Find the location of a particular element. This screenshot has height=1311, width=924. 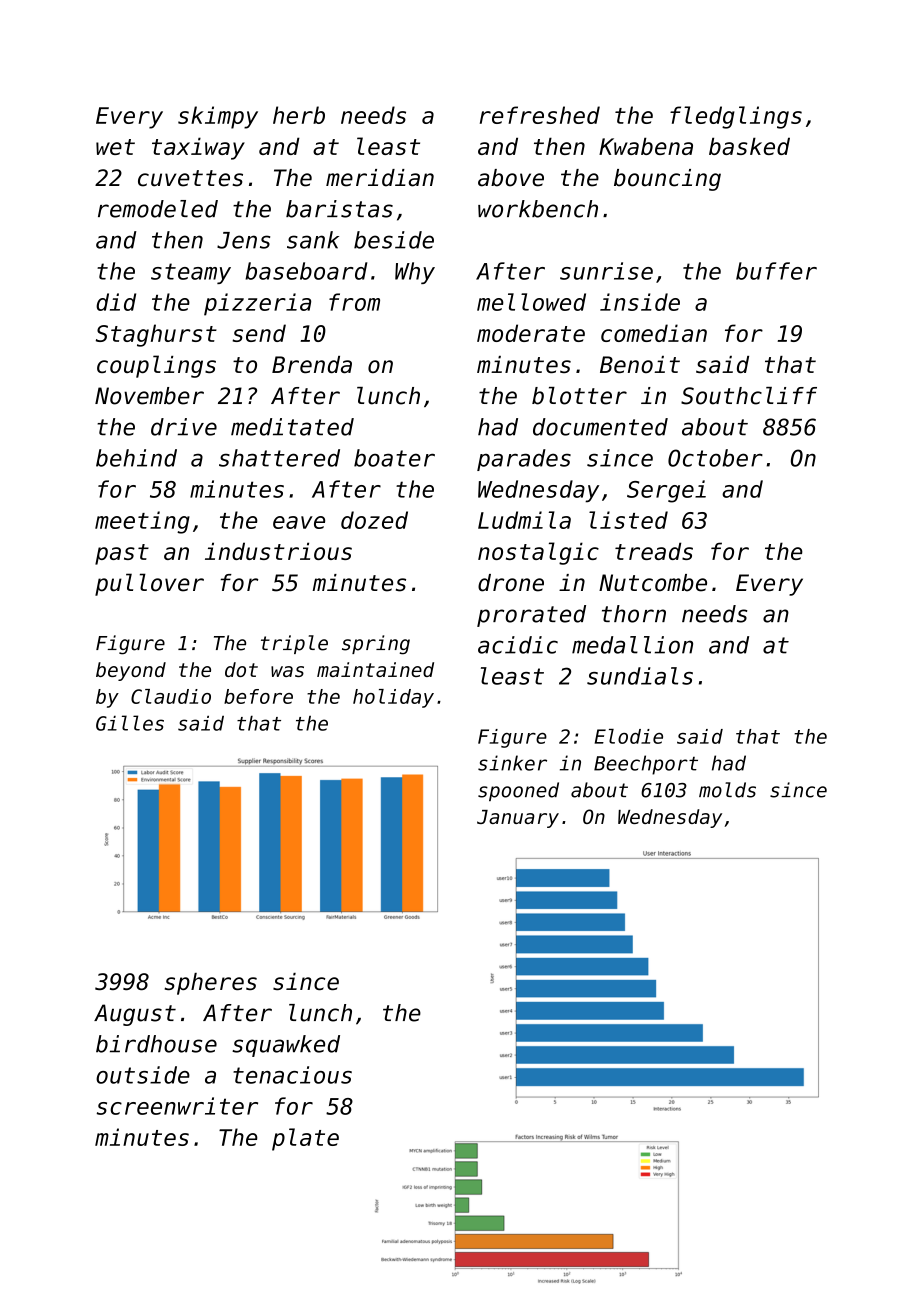

molds is located at coordinates (727, 790).
